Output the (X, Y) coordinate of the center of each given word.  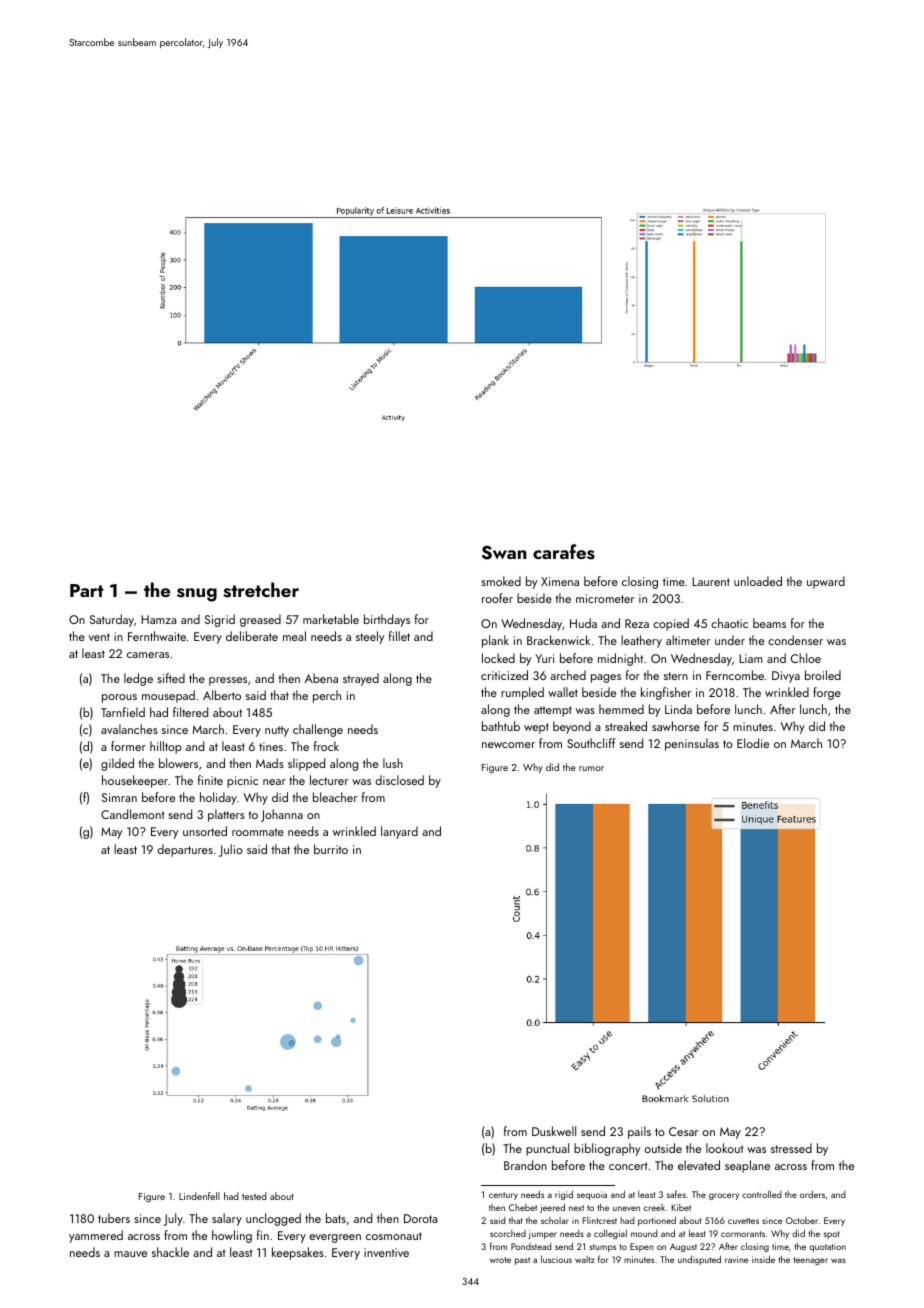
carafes (564, 552)
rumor (591, 768)
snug (197, 595)
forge (827, 693)
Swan (504, 553)
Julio (231, 850)
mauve (130, 1254)
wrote (500, 1260)
